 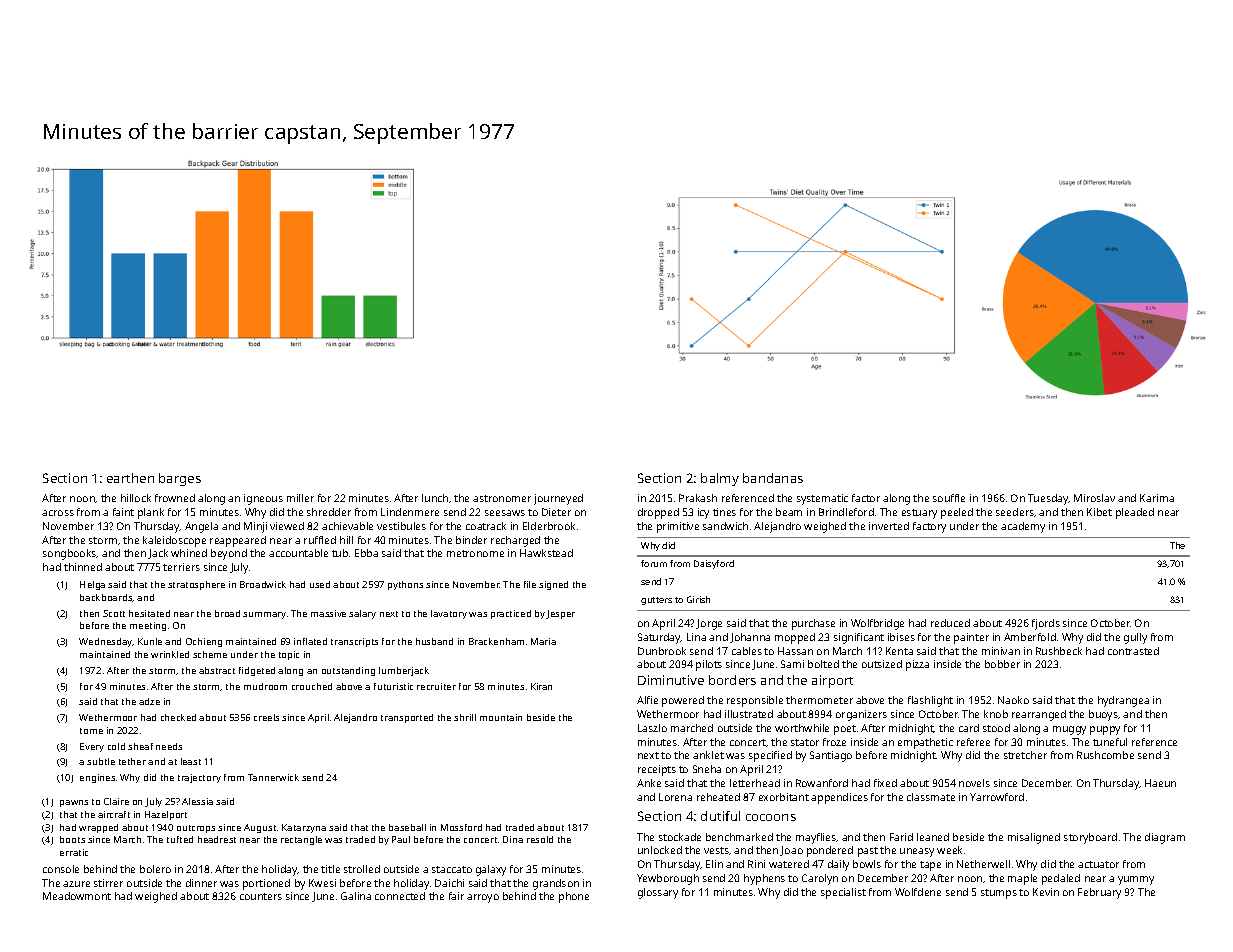 What do you see at coordinates (300, 498) in the screenshot?
I see `miller` at bounding box center [300, 498].
